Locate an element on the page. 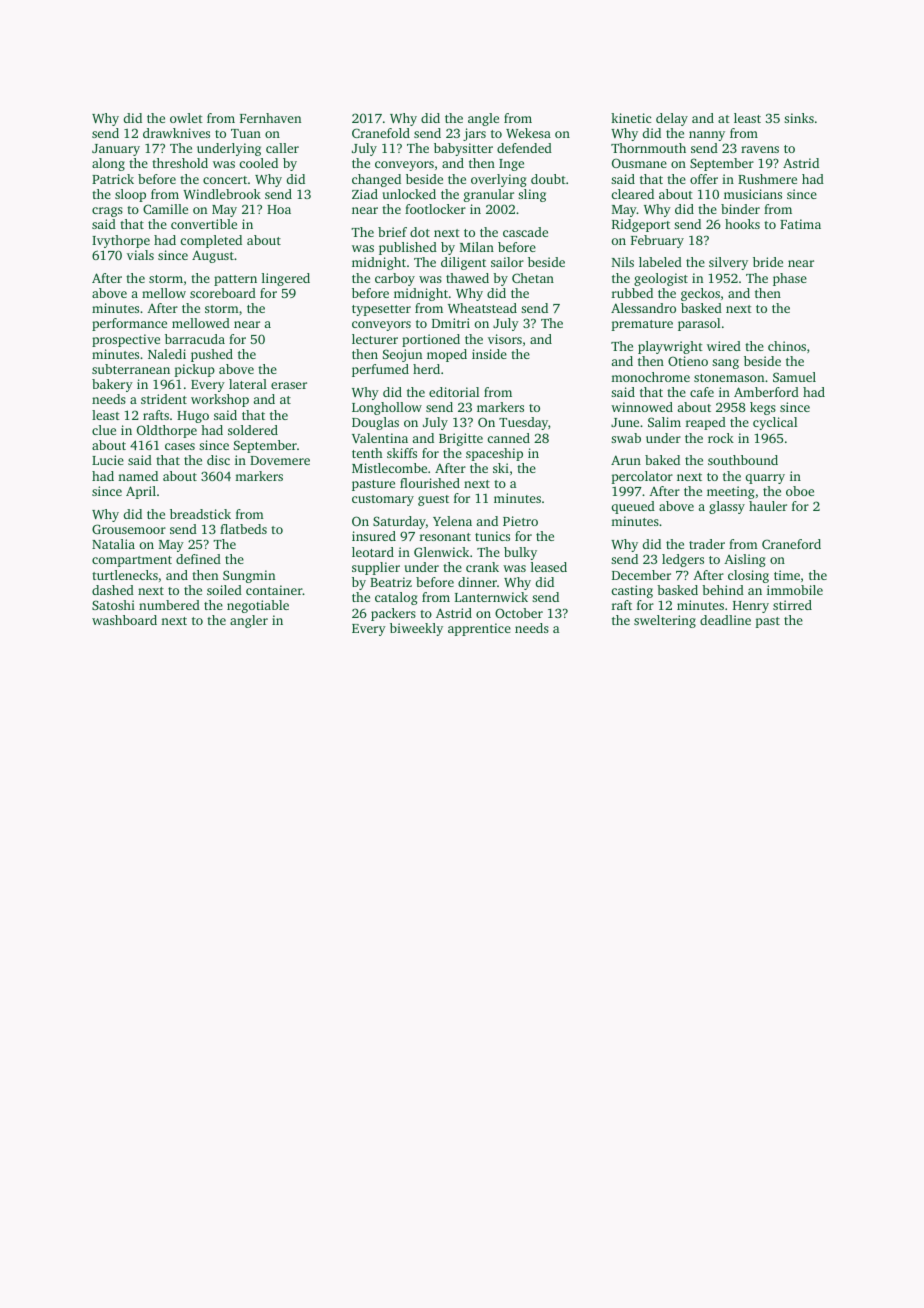  owlet is located at coordinates (186, 118).
